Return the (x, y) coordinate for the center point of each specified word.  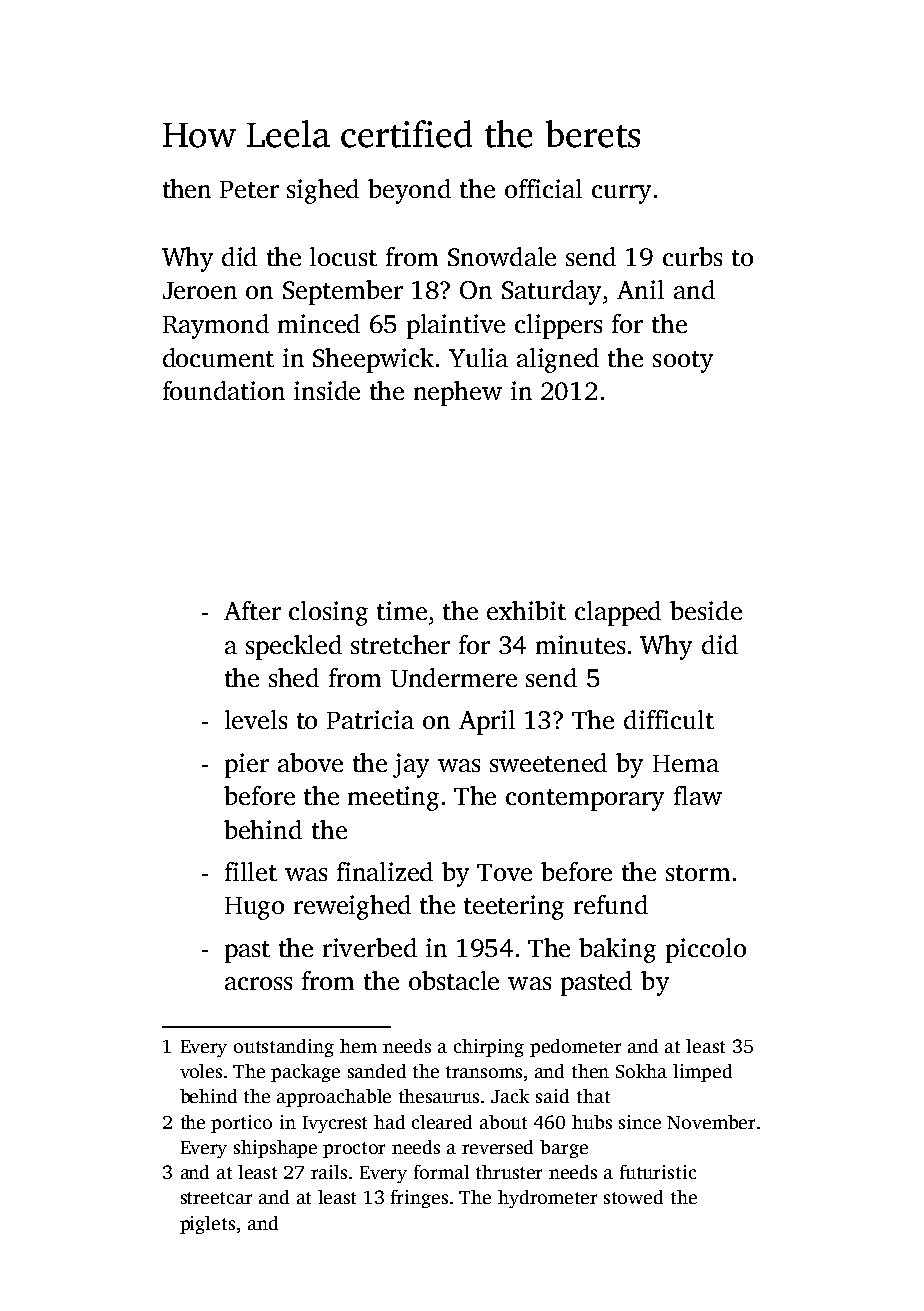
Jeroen (200, 290)
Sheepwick (373, 360)
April (487, 722)
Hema (686, 763)
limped (702, 1073)
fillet (251, 871)
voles (201, 1071)
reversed (497, 1147)
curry (621, 194)
